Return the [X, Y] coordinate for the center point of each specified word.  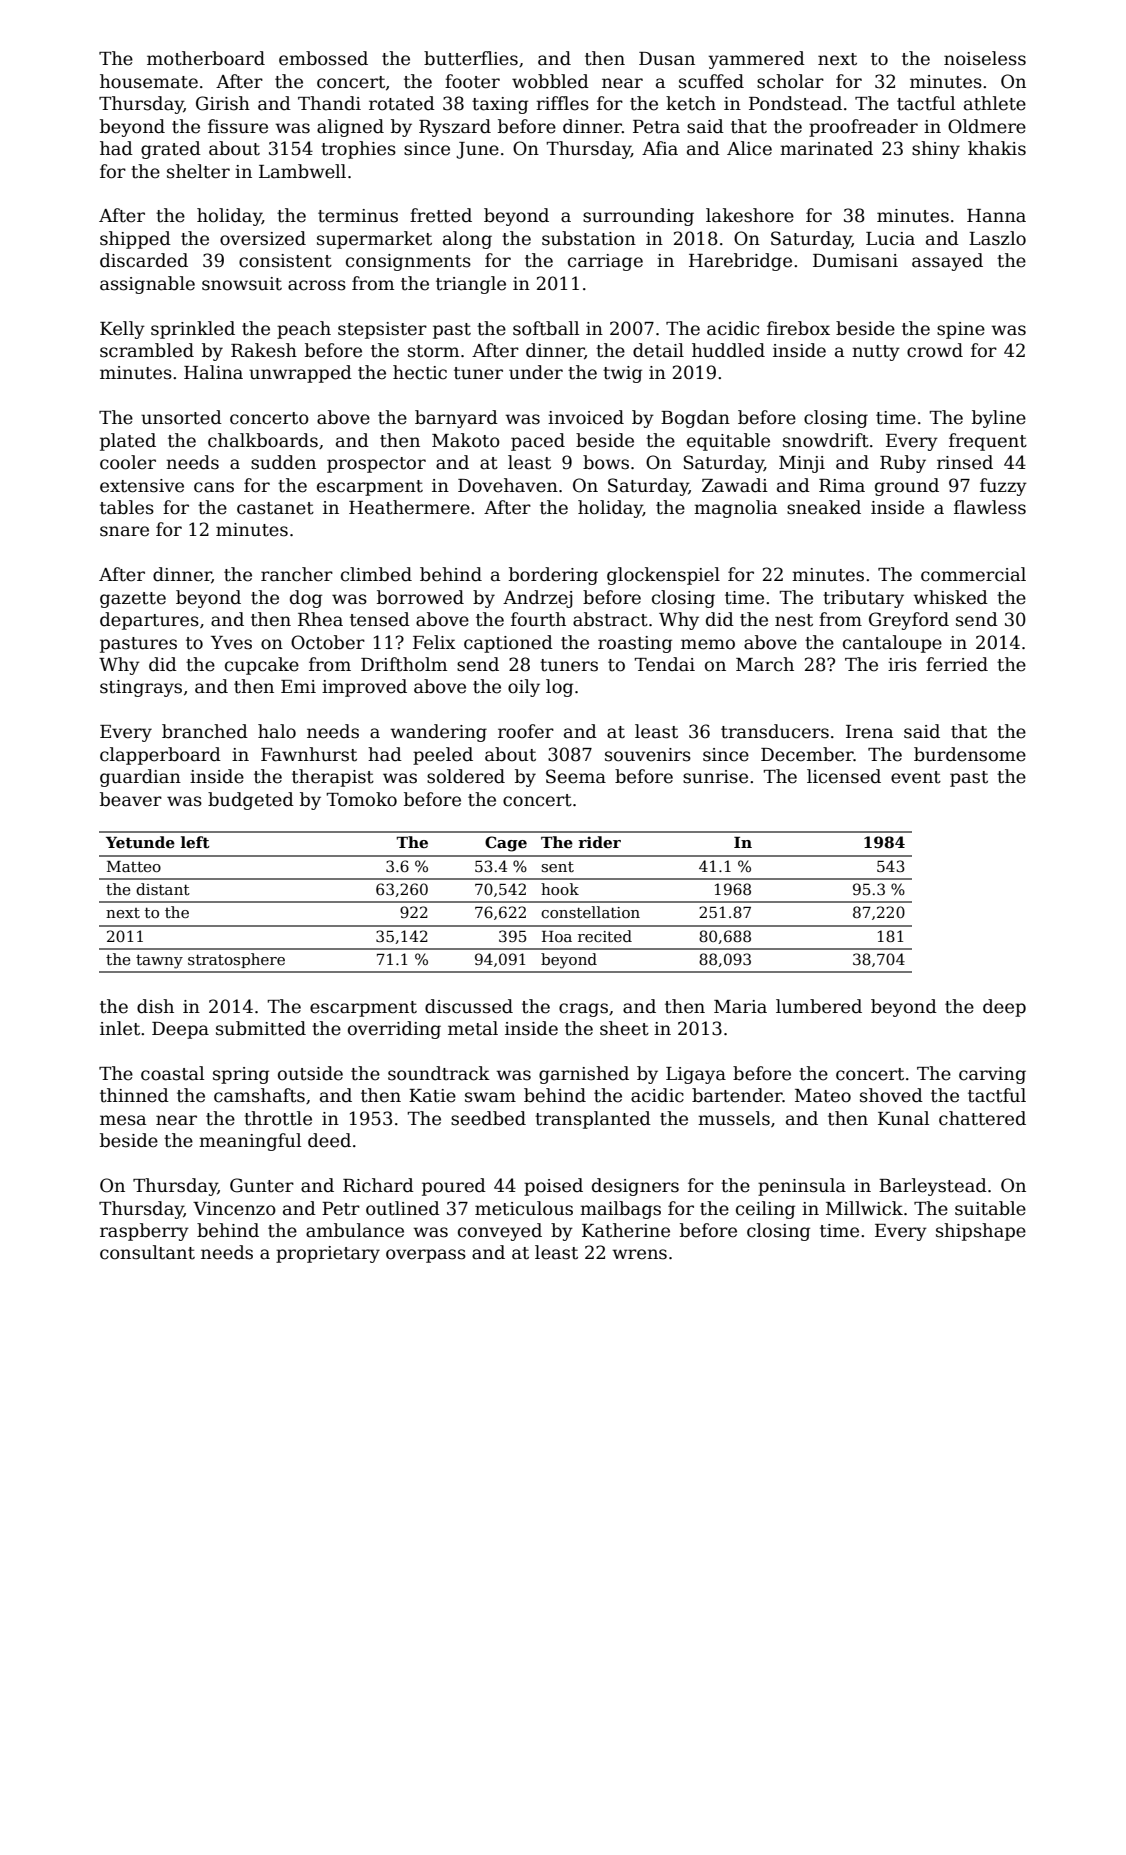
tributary [863, 599]
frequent [988, 442]
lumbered [819, 1006]
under [536, 372]
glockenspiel [663, 576]
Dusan [667, 59]
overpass [426, 1256]
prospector [376, 465]
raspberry [144, 1232]
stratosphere [236, 960]
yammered [756, 60]
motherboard [206, 58]
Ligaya [696, 1075]
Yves [231, 643]
